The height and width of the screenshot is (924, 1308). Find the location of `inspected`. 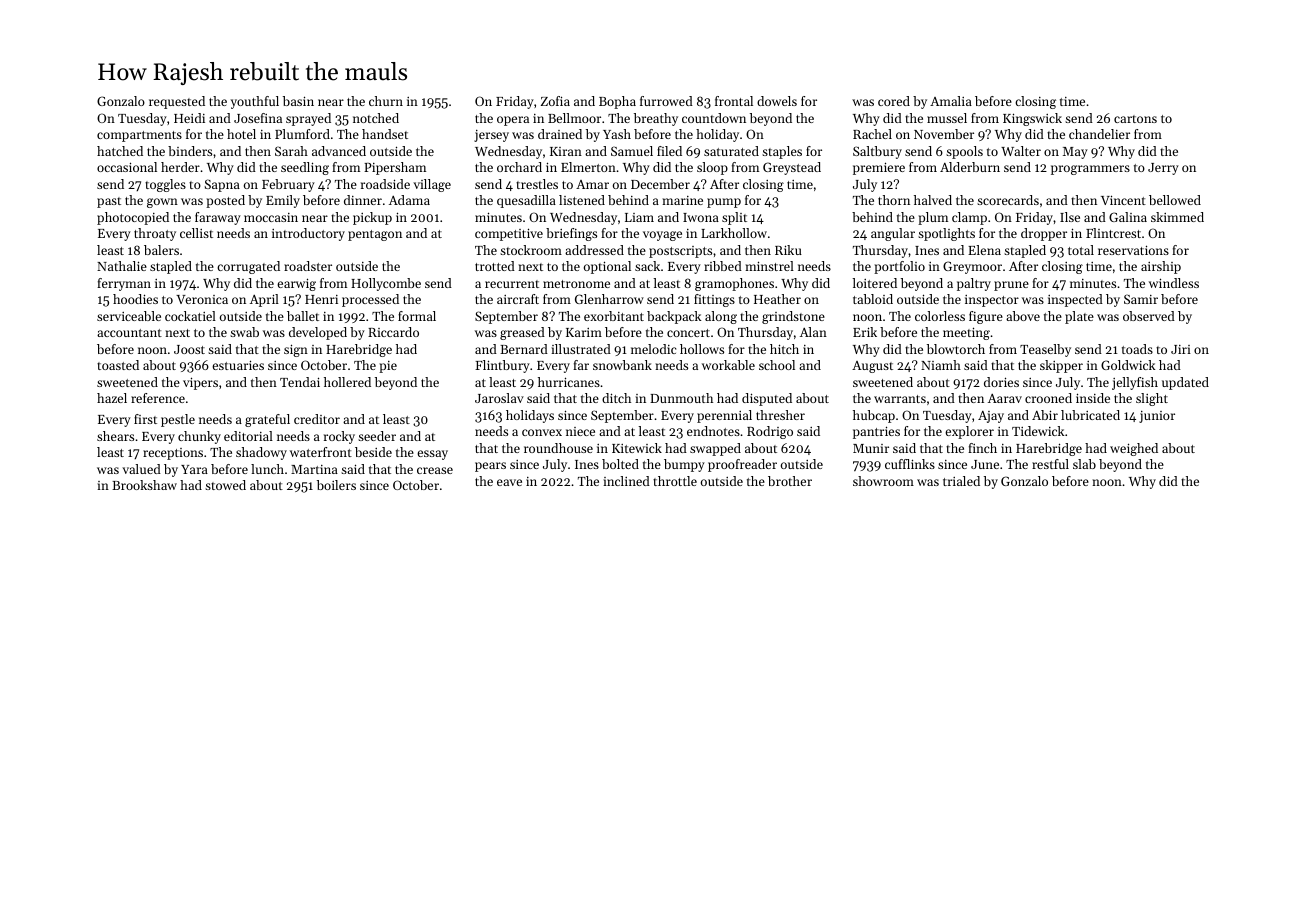

inspected is located at coordinates (1075, 300).
